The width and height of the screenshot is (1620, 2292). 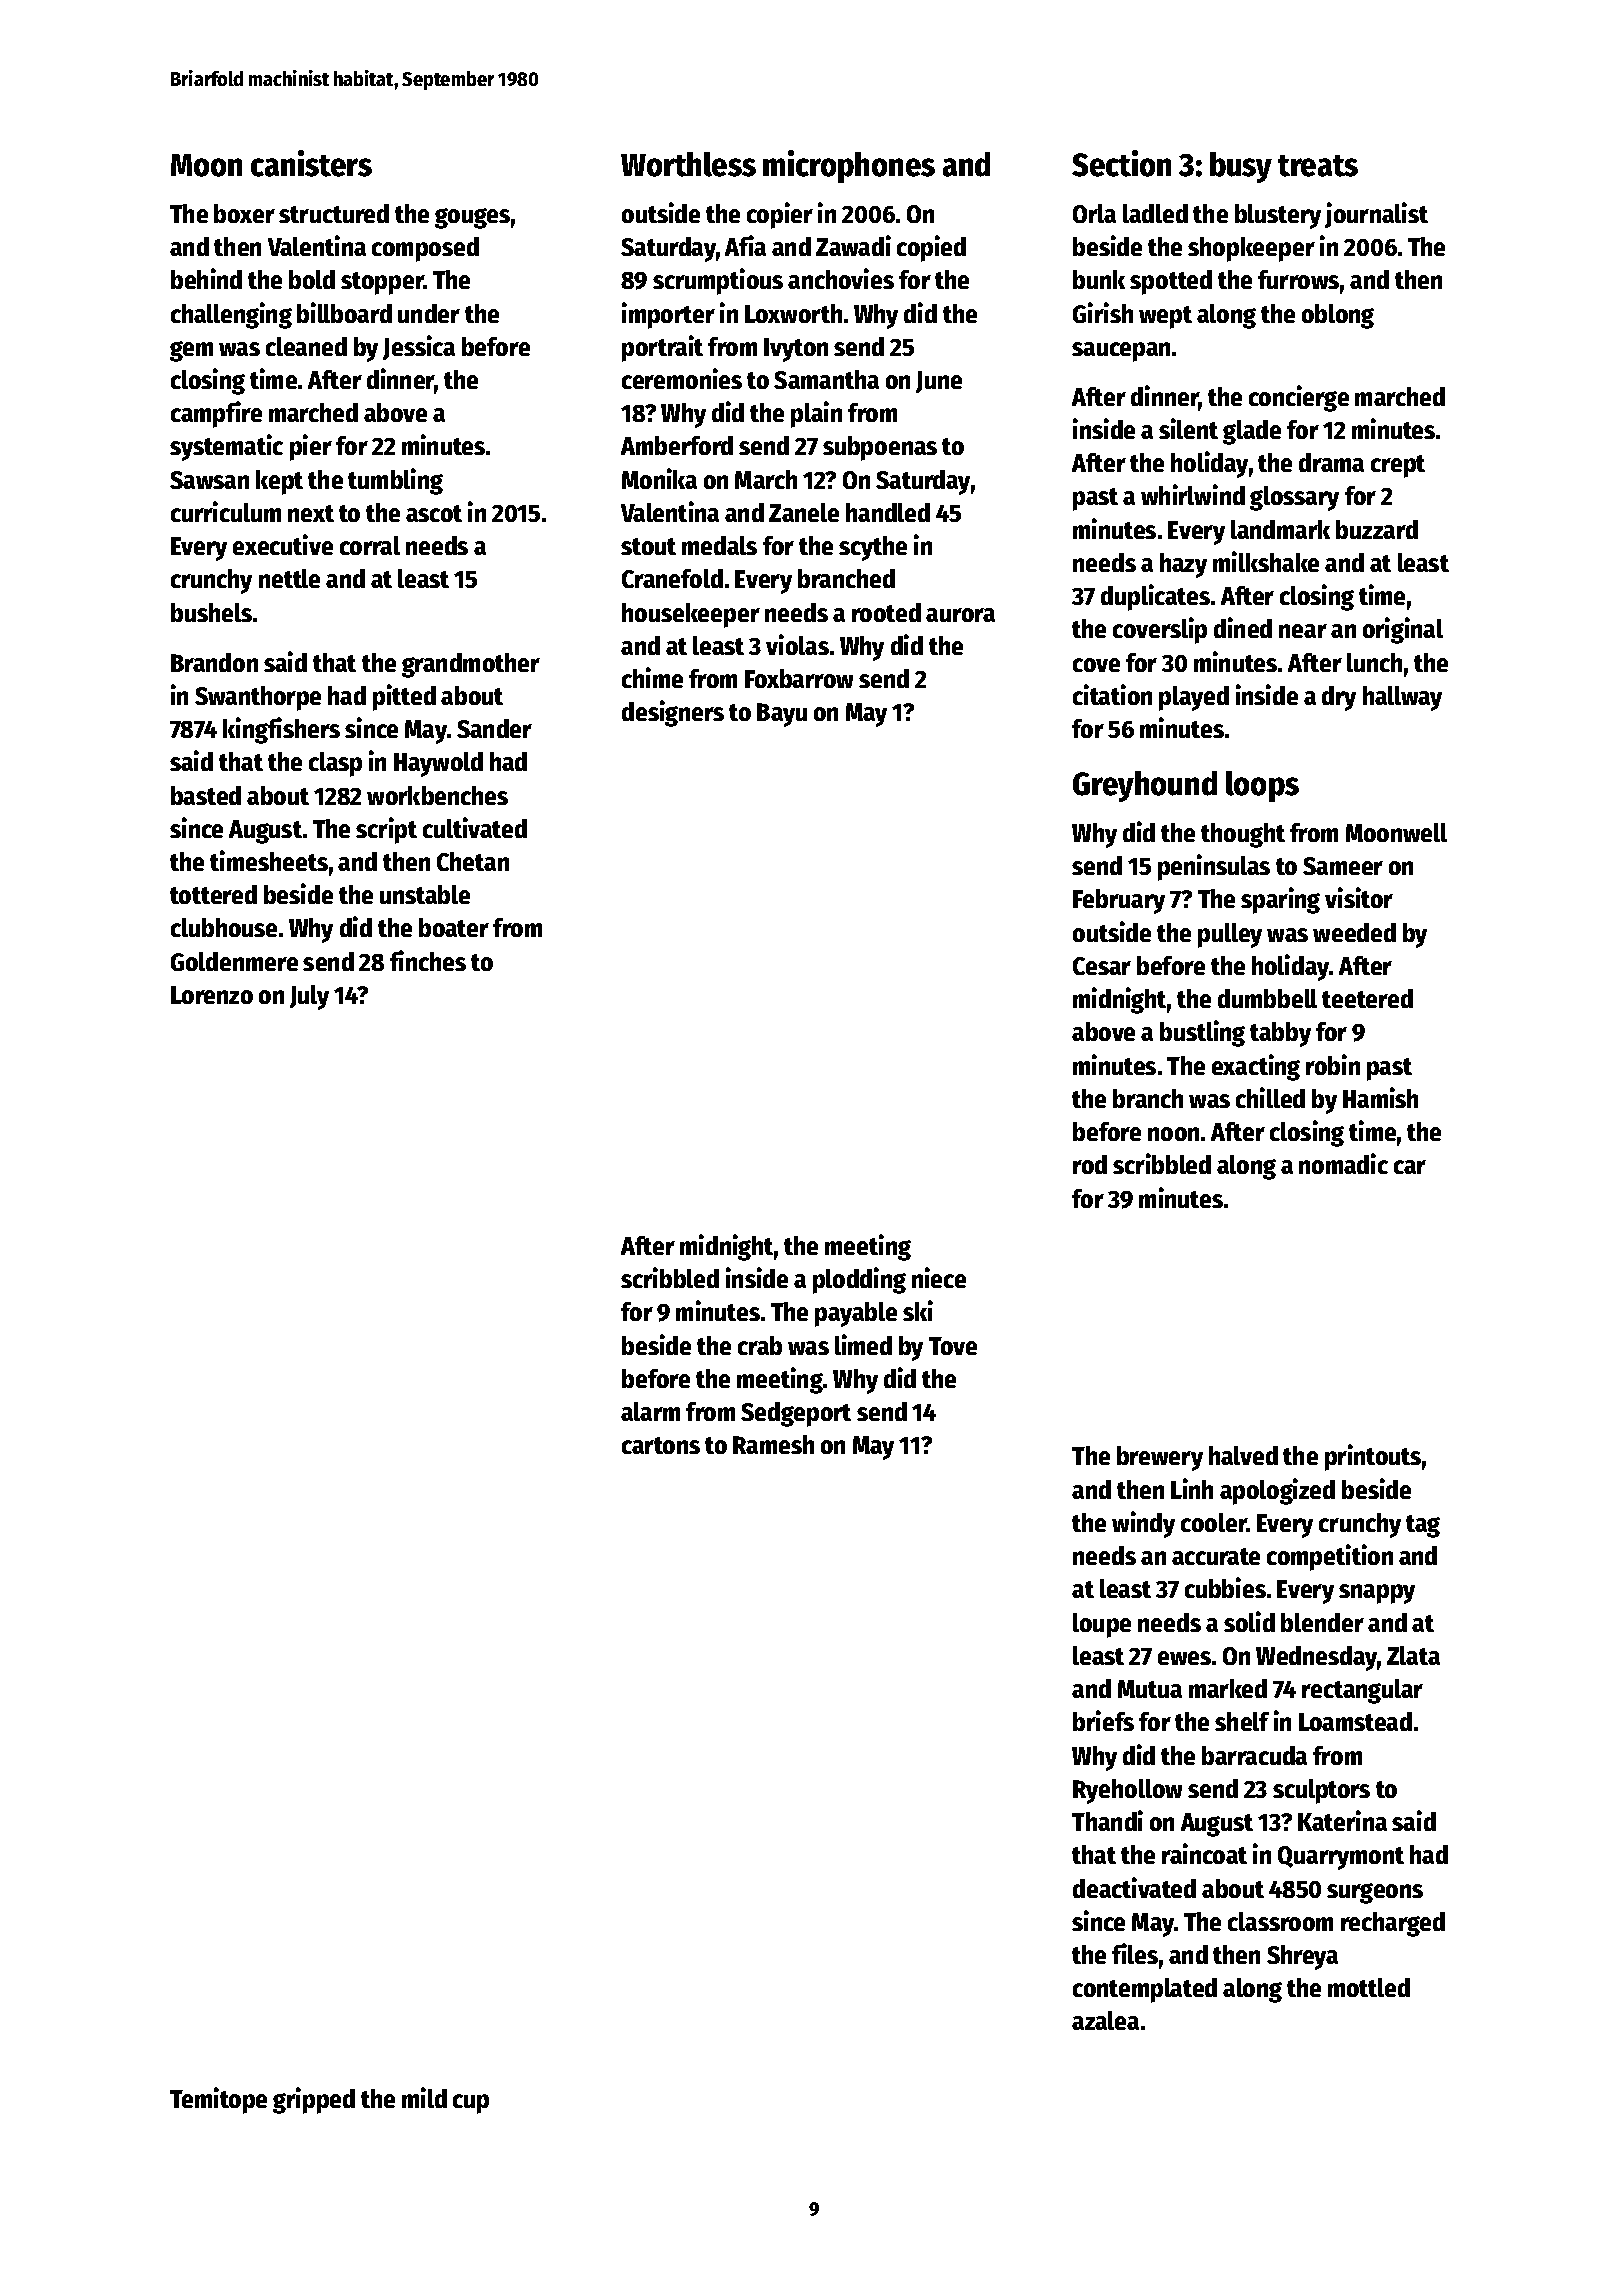 What do you see at coordinates (1102, 966) in the screenshot?
I see `Cesar` at bounding box center [1102, 966].
